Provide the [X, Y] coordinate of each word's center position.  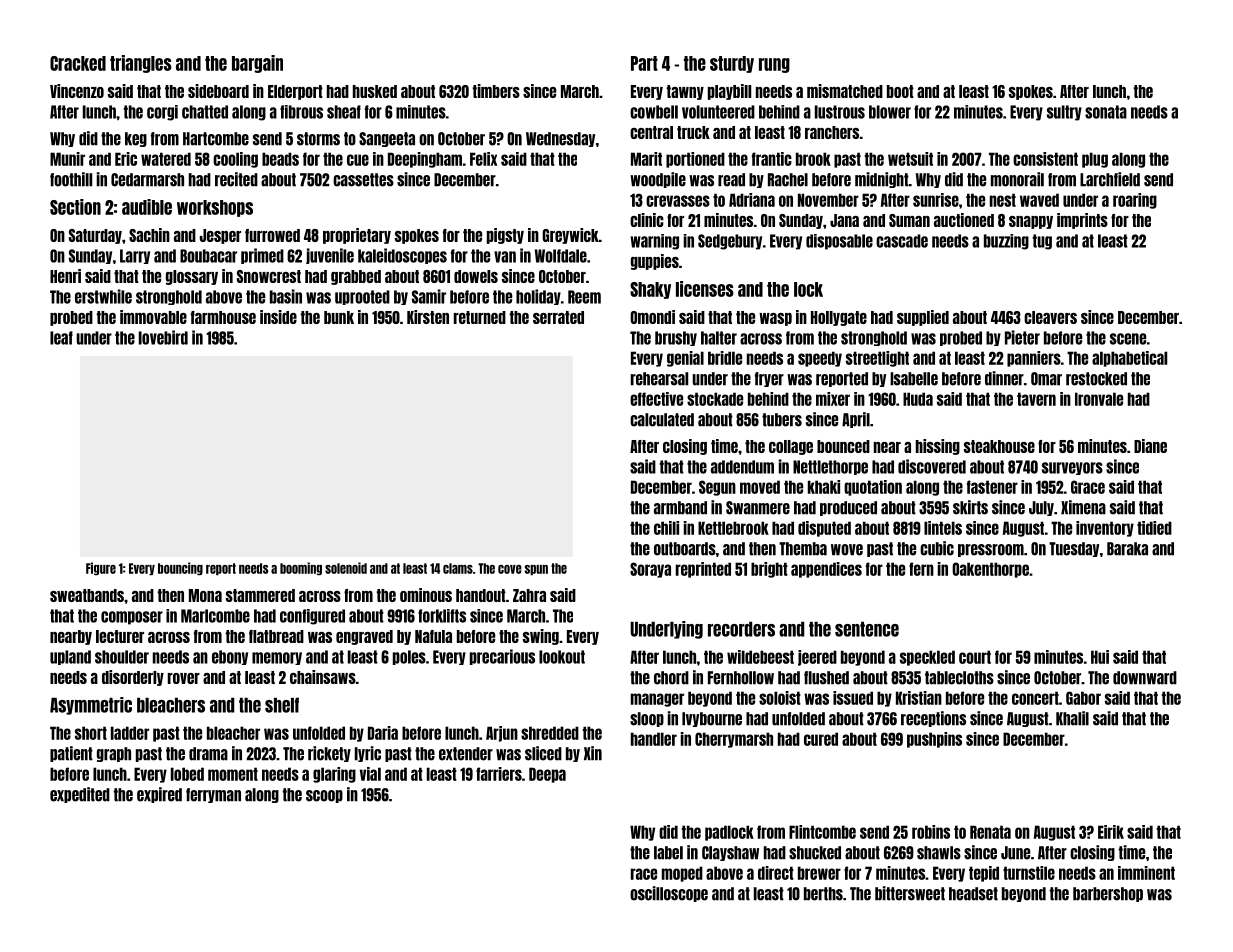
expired [159, 795]
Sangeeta [387, 139]
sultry [1064, 113]
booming [301, 569]
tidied [1154, 528]
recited [236, 179]
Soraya [650, 570]
